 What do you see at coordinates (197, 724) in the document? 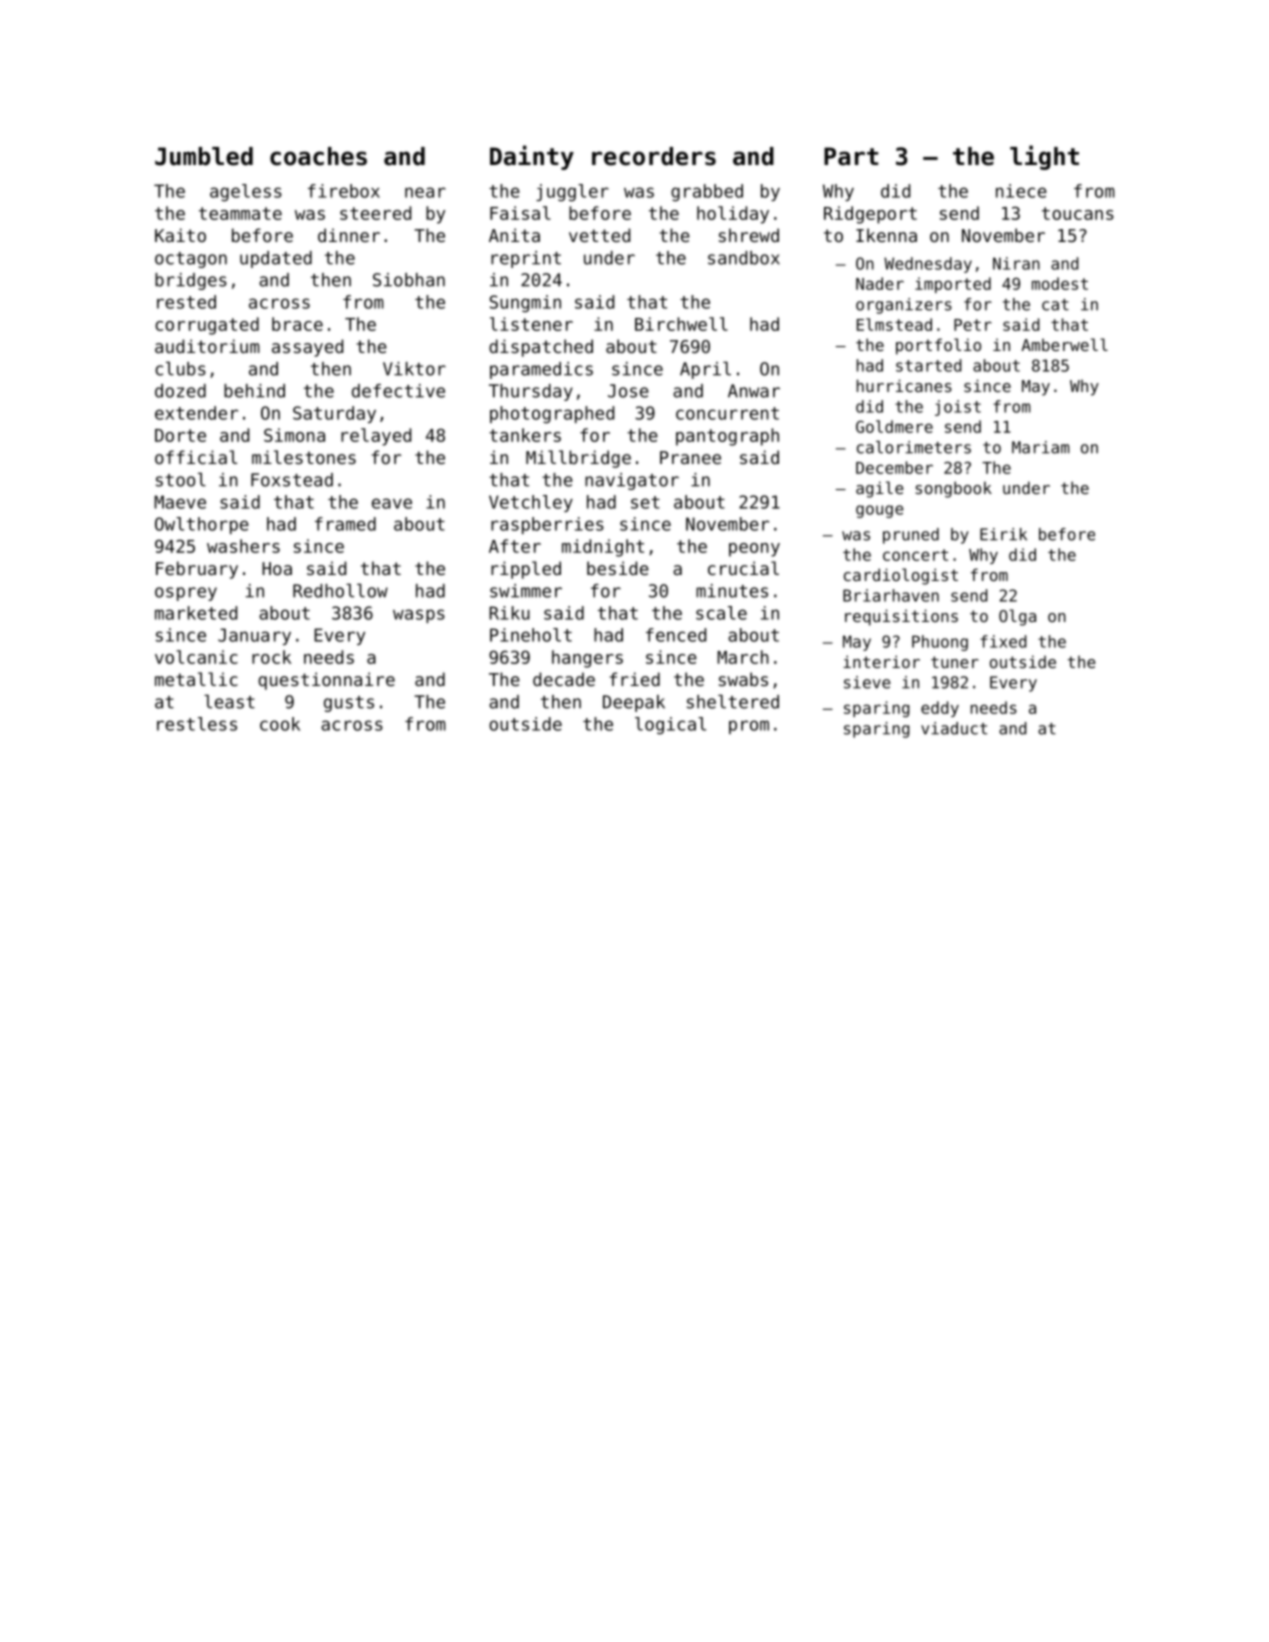
I see `restless` at bounding box center [197, 724].
